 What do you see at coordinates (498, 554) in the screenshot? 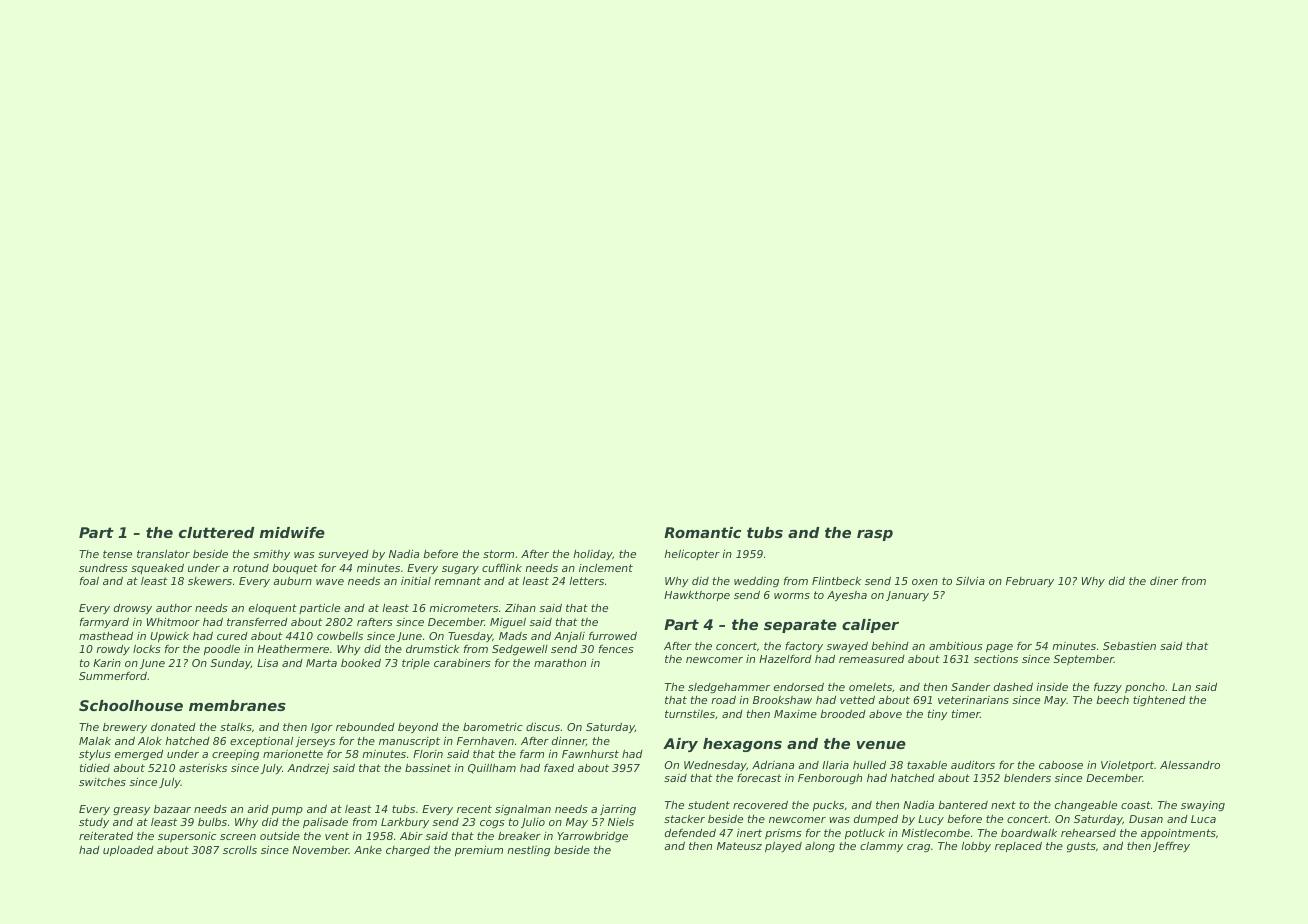
I see `storm` at bounding box center [498, 554].
